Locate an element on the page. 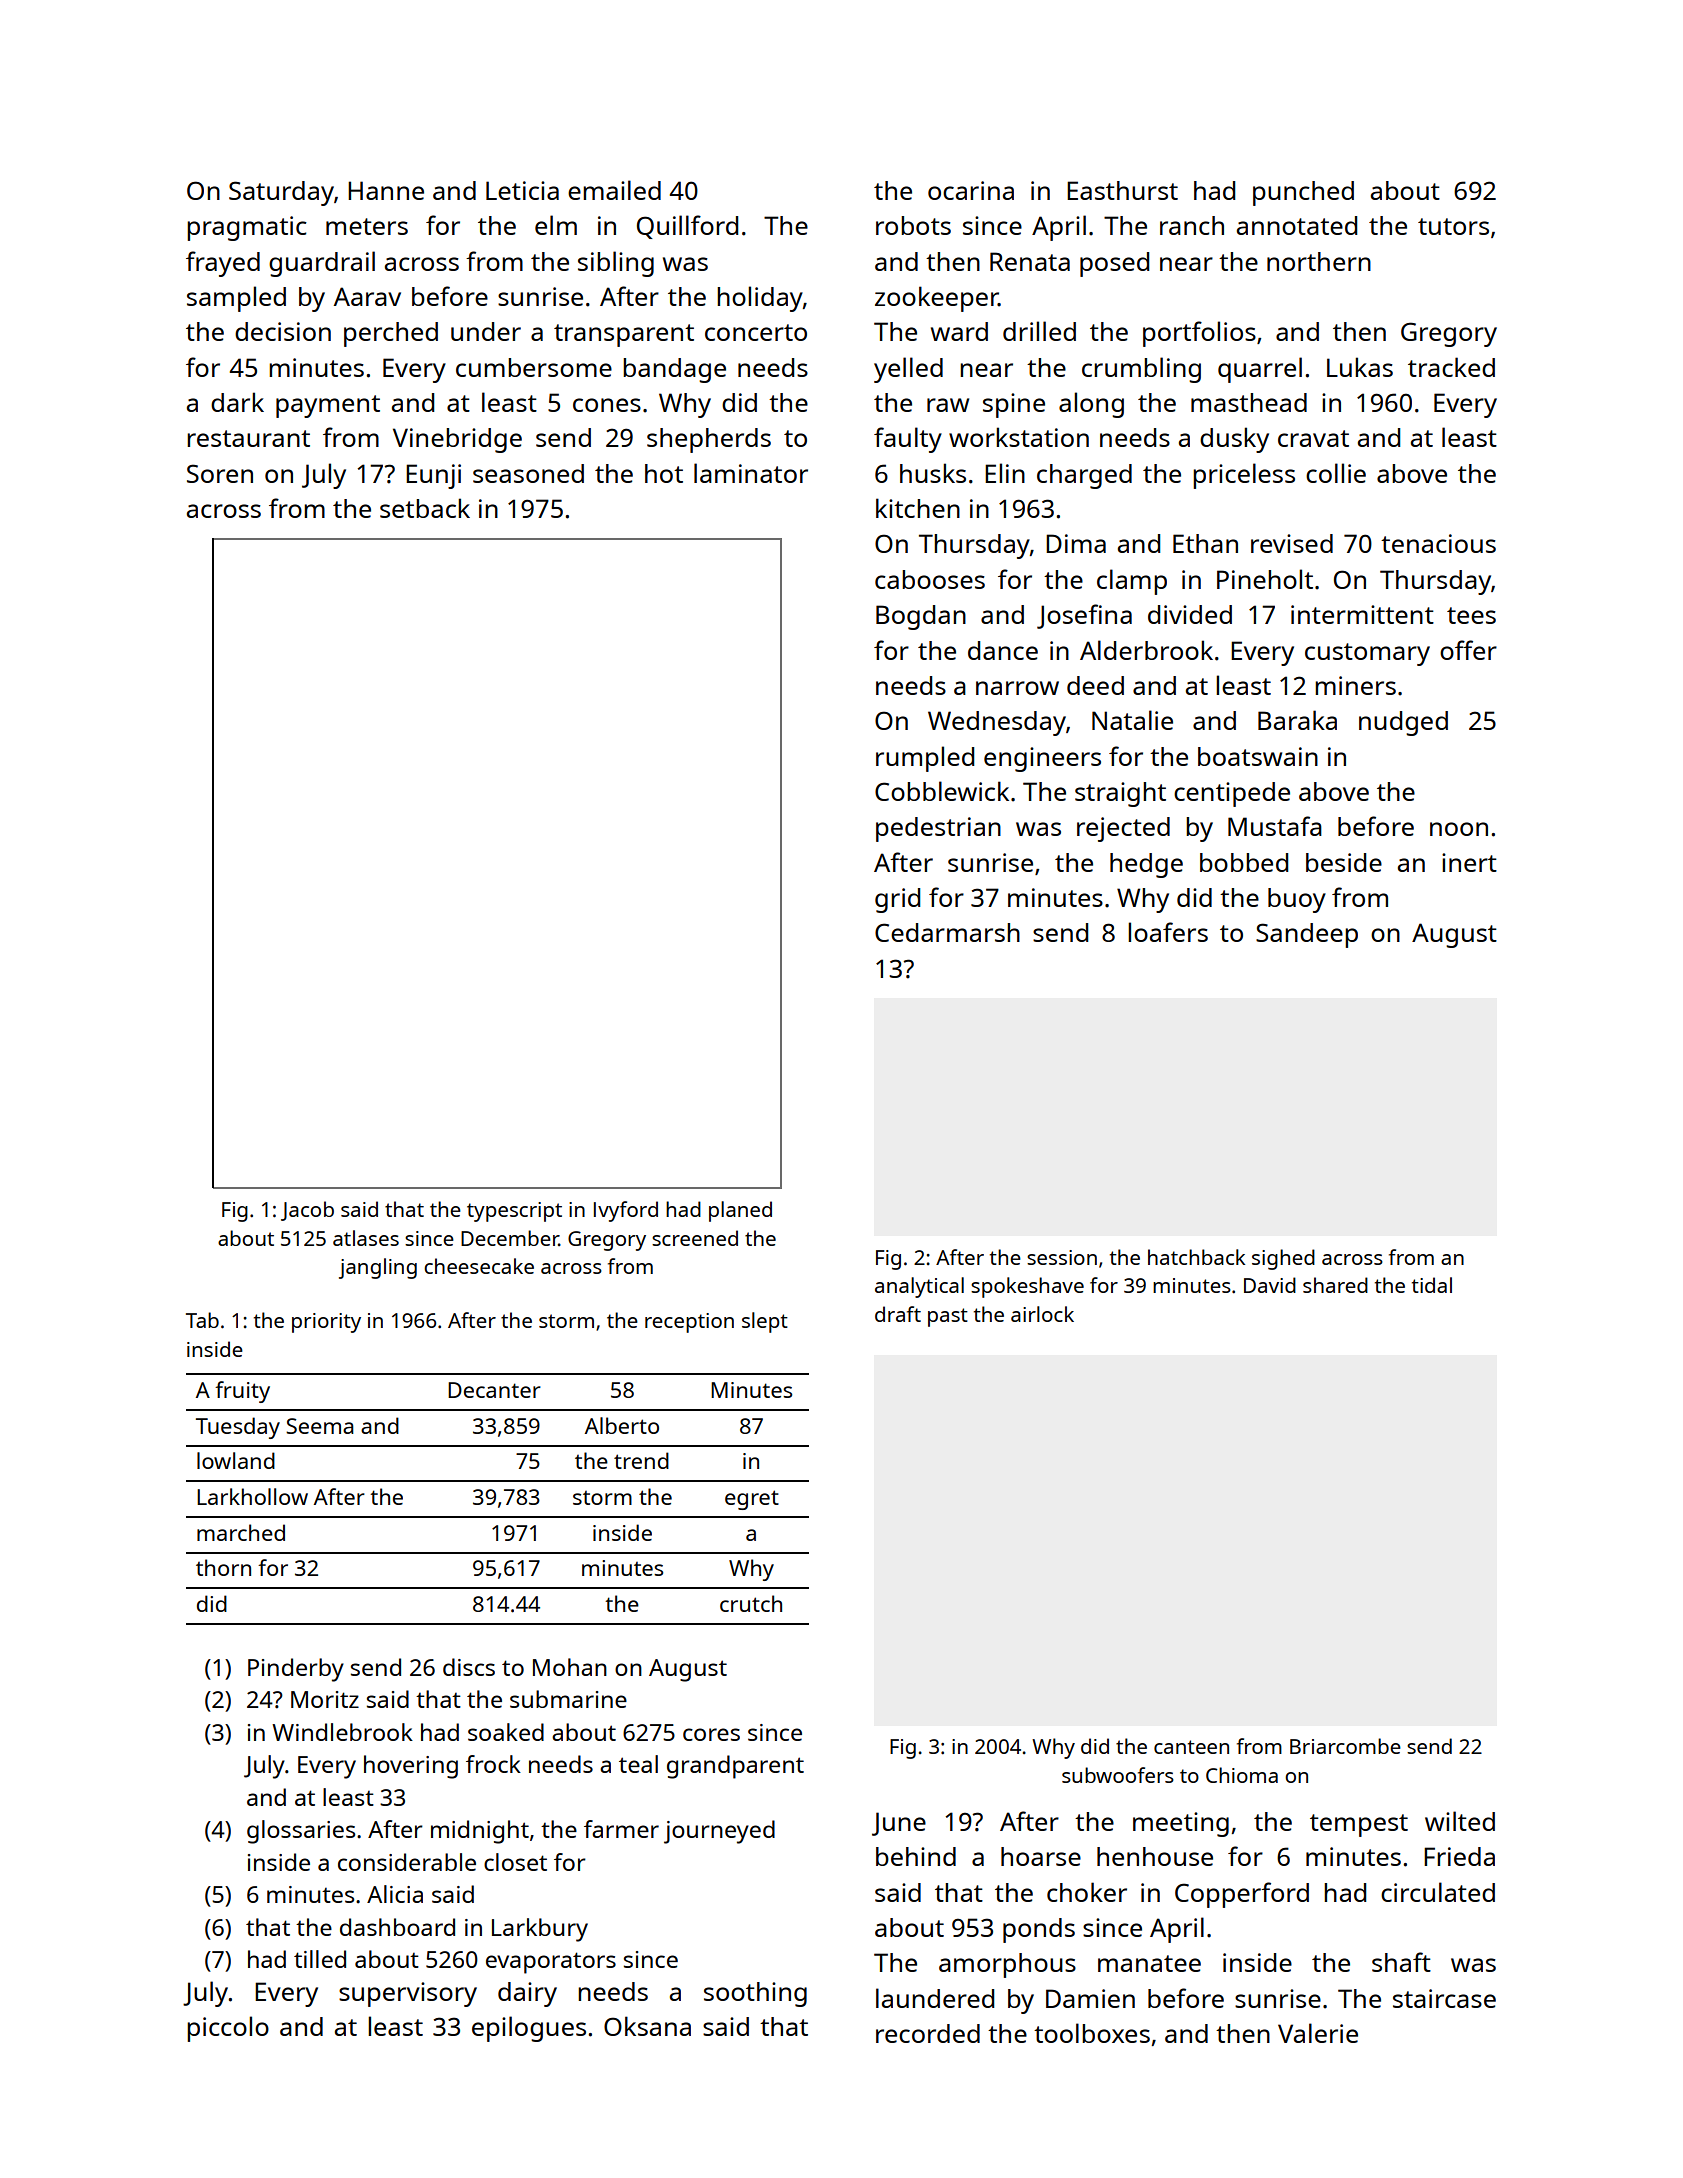 The height and width of the page is (2178, 1683). slept is located at coordinates (765, 1322).
